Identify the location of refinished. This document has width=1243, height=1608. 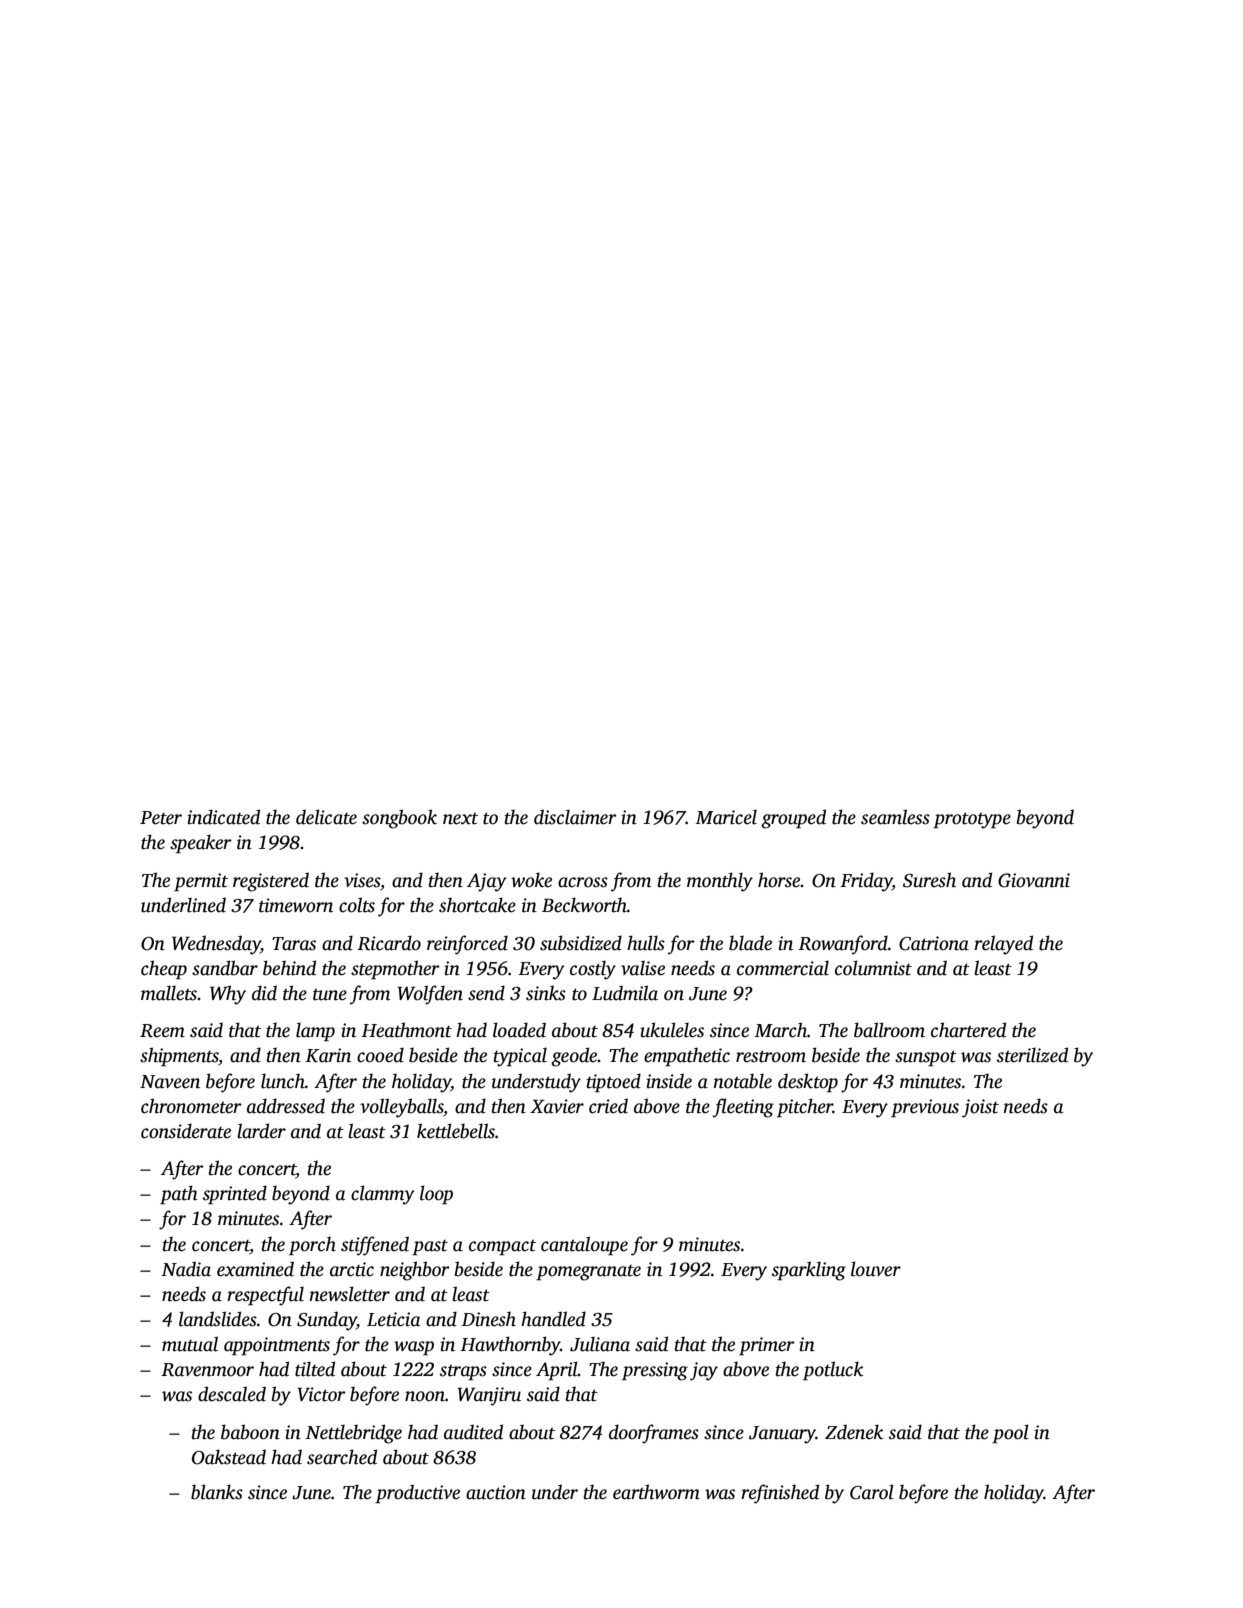
(780, 1494).
